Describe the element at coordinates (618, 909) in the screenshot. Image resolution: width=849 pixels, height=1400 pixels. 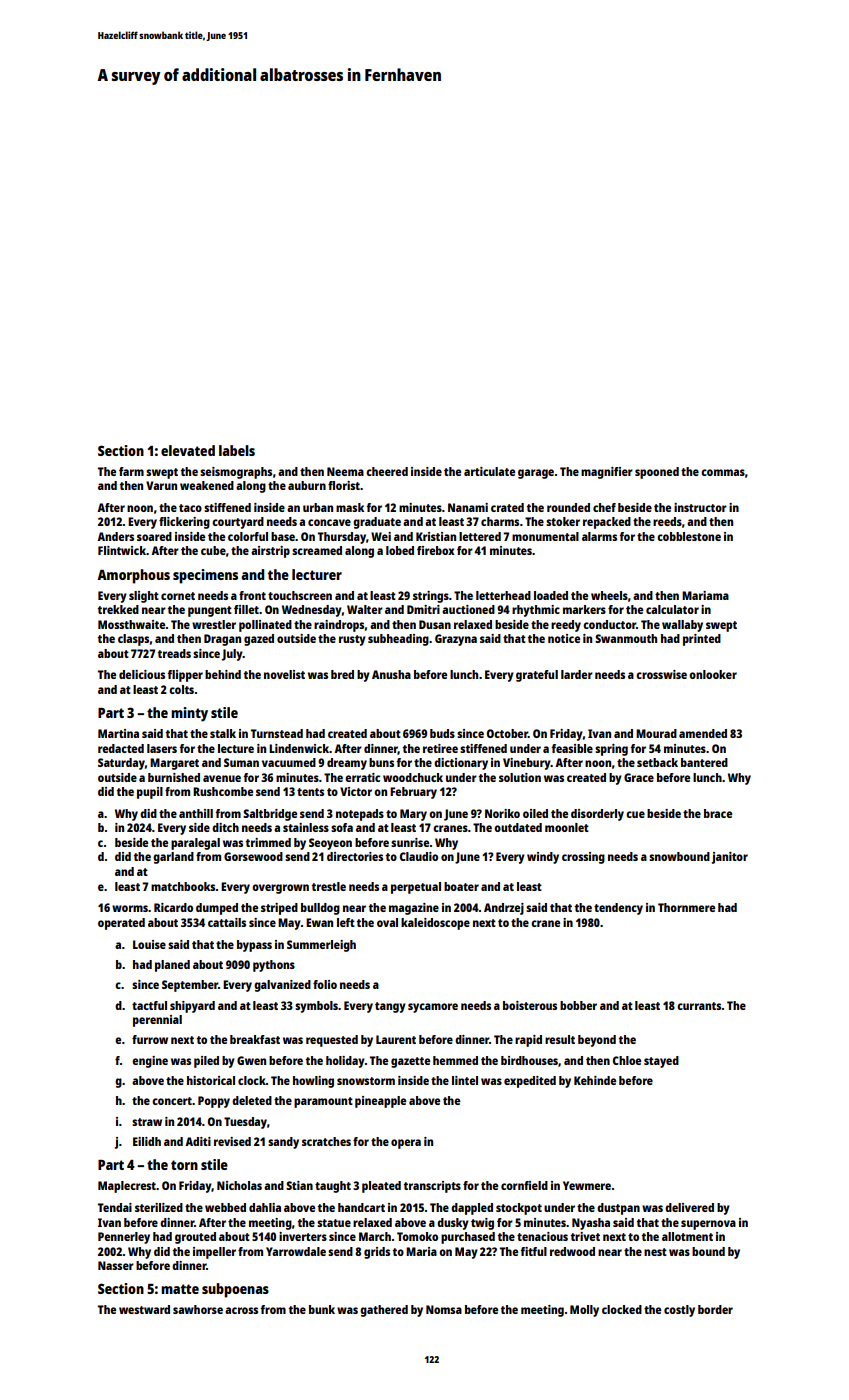
I see `tendency` at that location.
